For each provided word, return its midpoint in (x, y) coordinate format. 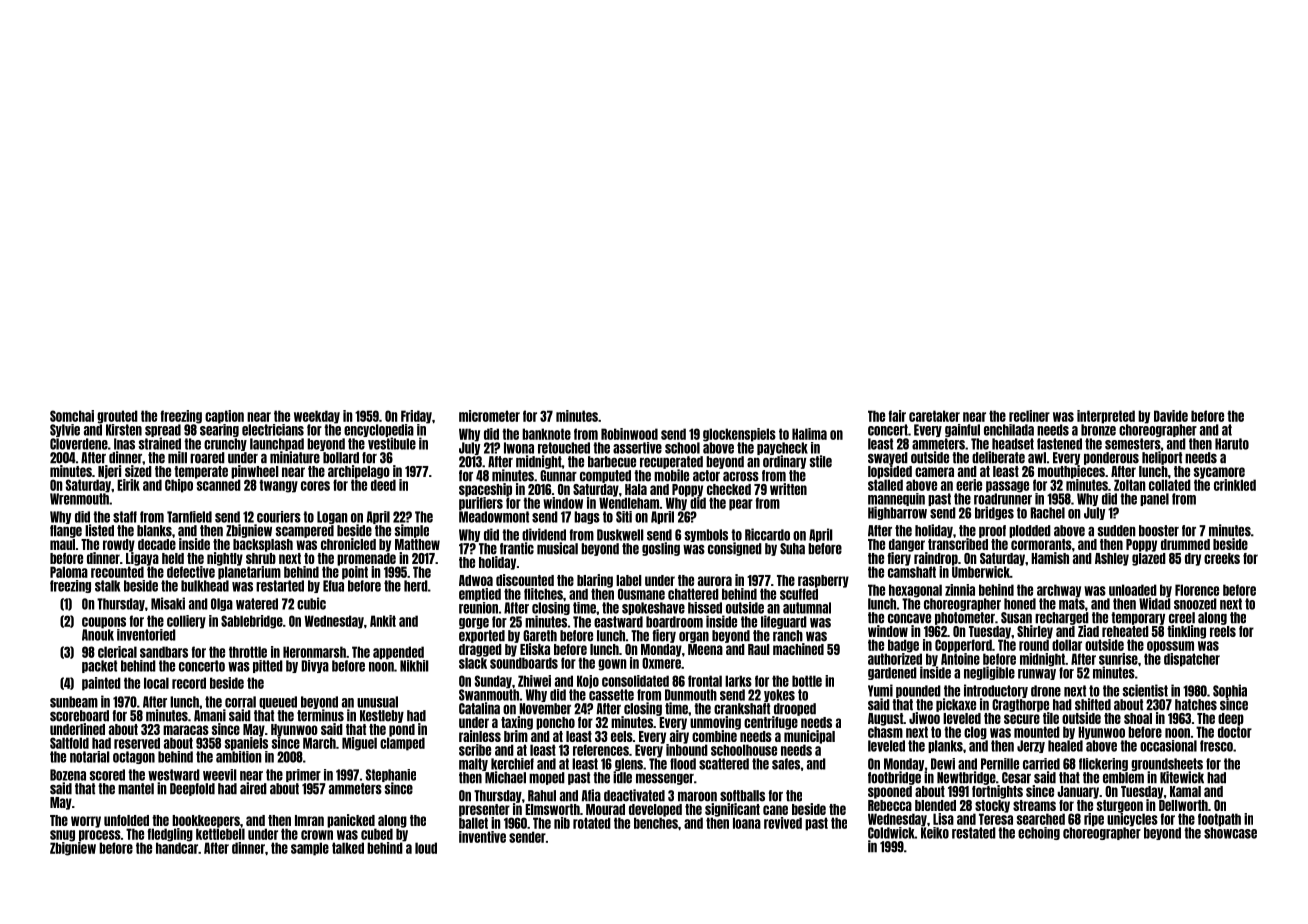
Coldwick (891, 833)
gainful (962, 430)
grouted (117, 417)
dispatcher (1192, 660)
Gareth (540, 636)
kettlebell (220, 834)
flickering (1103, 764)
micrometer (489, 416)
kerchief (512, 764)
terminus (320, 715)
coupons (104, 622)
